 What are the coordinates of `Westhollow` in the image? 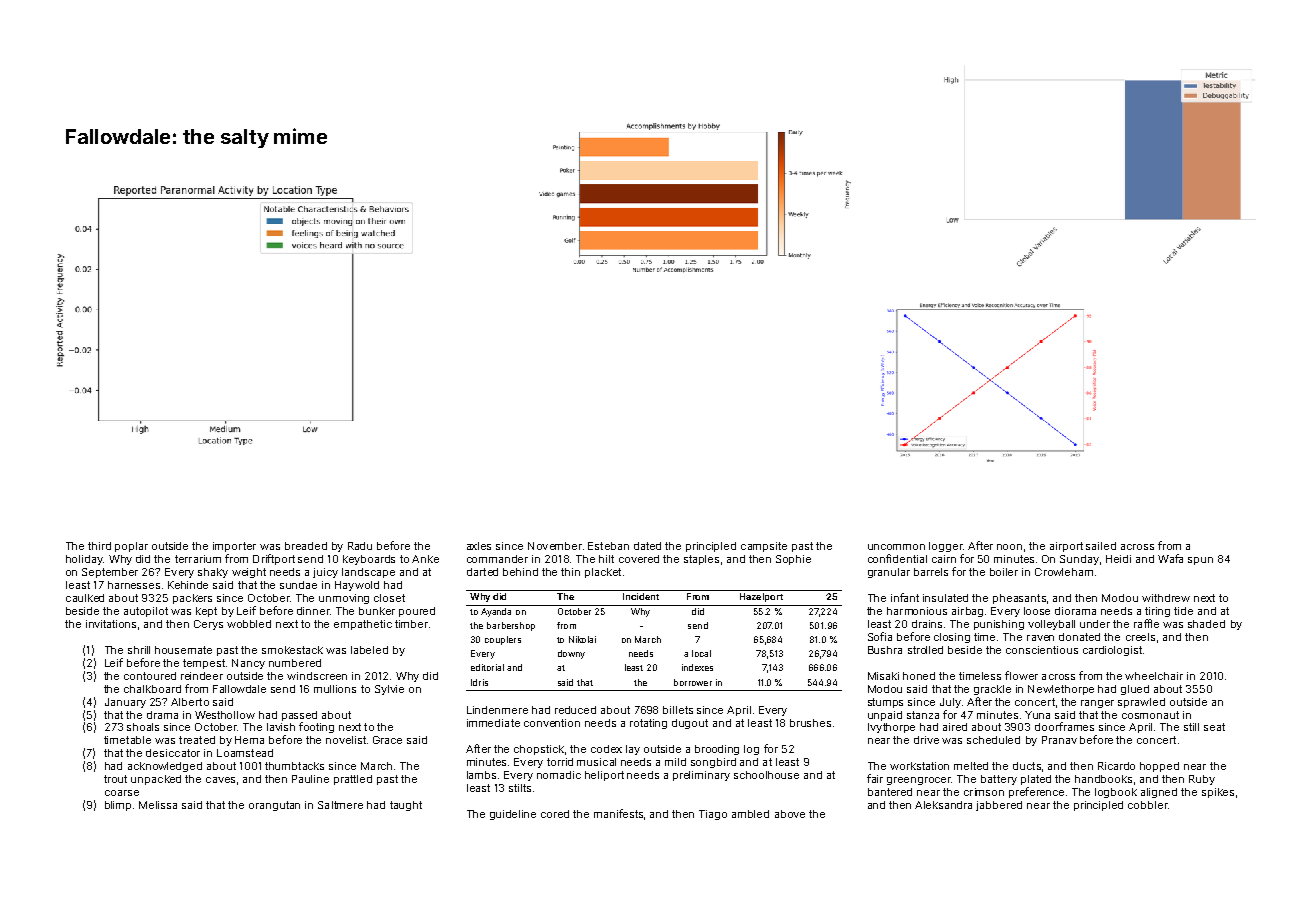 It's located at (225, 715).
